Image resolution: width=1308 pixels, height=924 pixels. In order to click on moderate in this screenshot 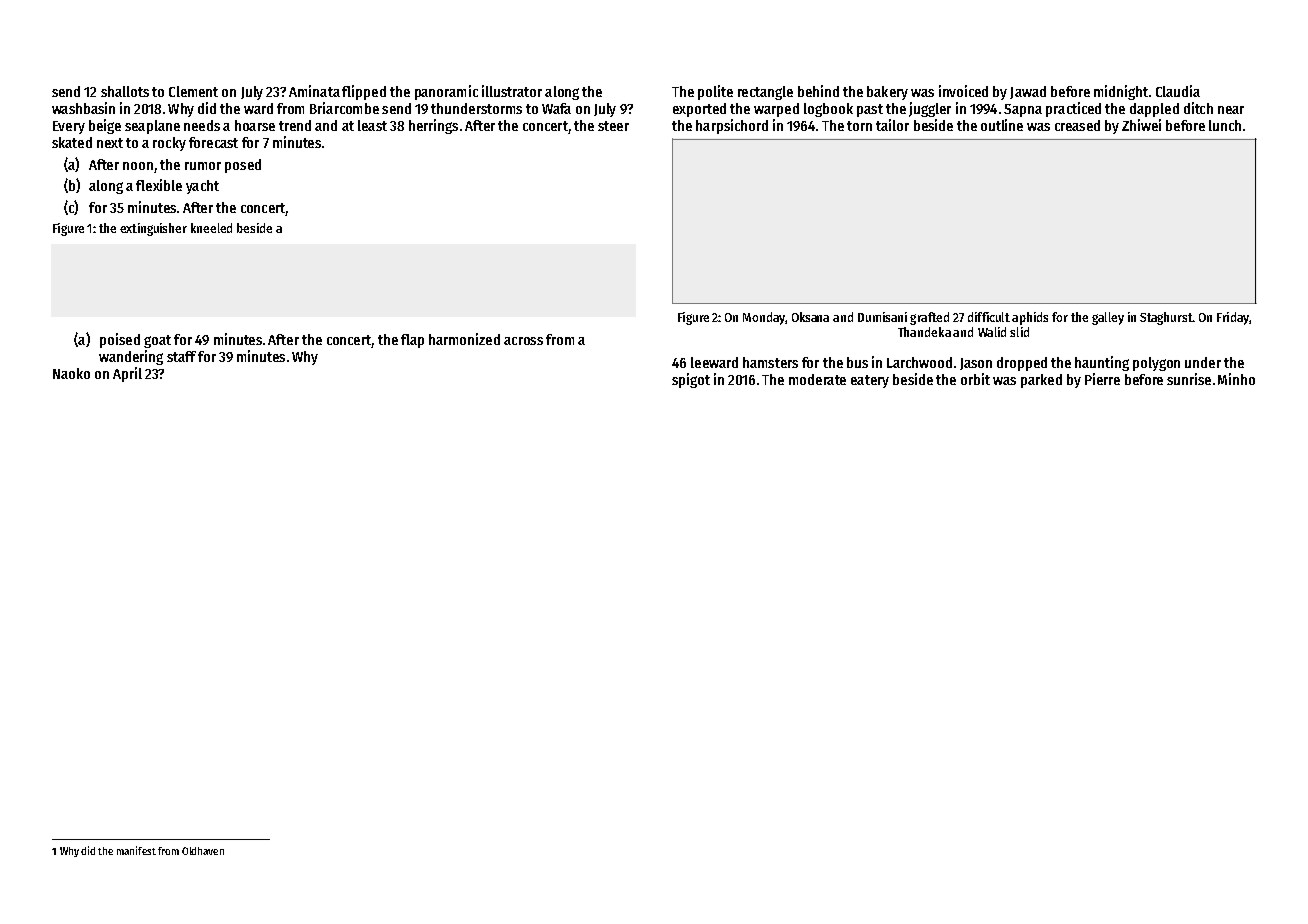, I will do `click(817, 379)`.
